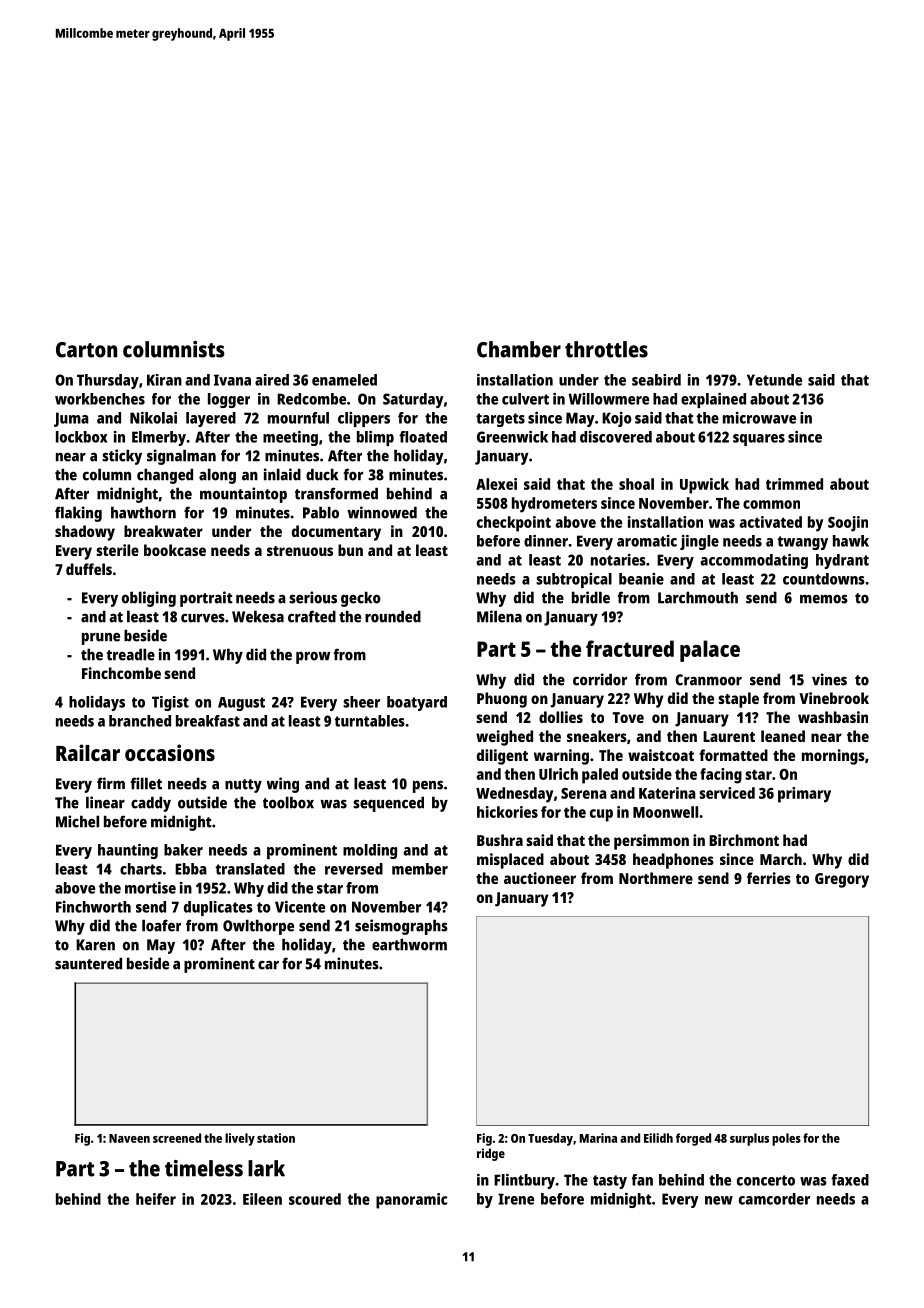 The image size is (924, 1308). I want to click on auctioneer, so click(540, 878).
